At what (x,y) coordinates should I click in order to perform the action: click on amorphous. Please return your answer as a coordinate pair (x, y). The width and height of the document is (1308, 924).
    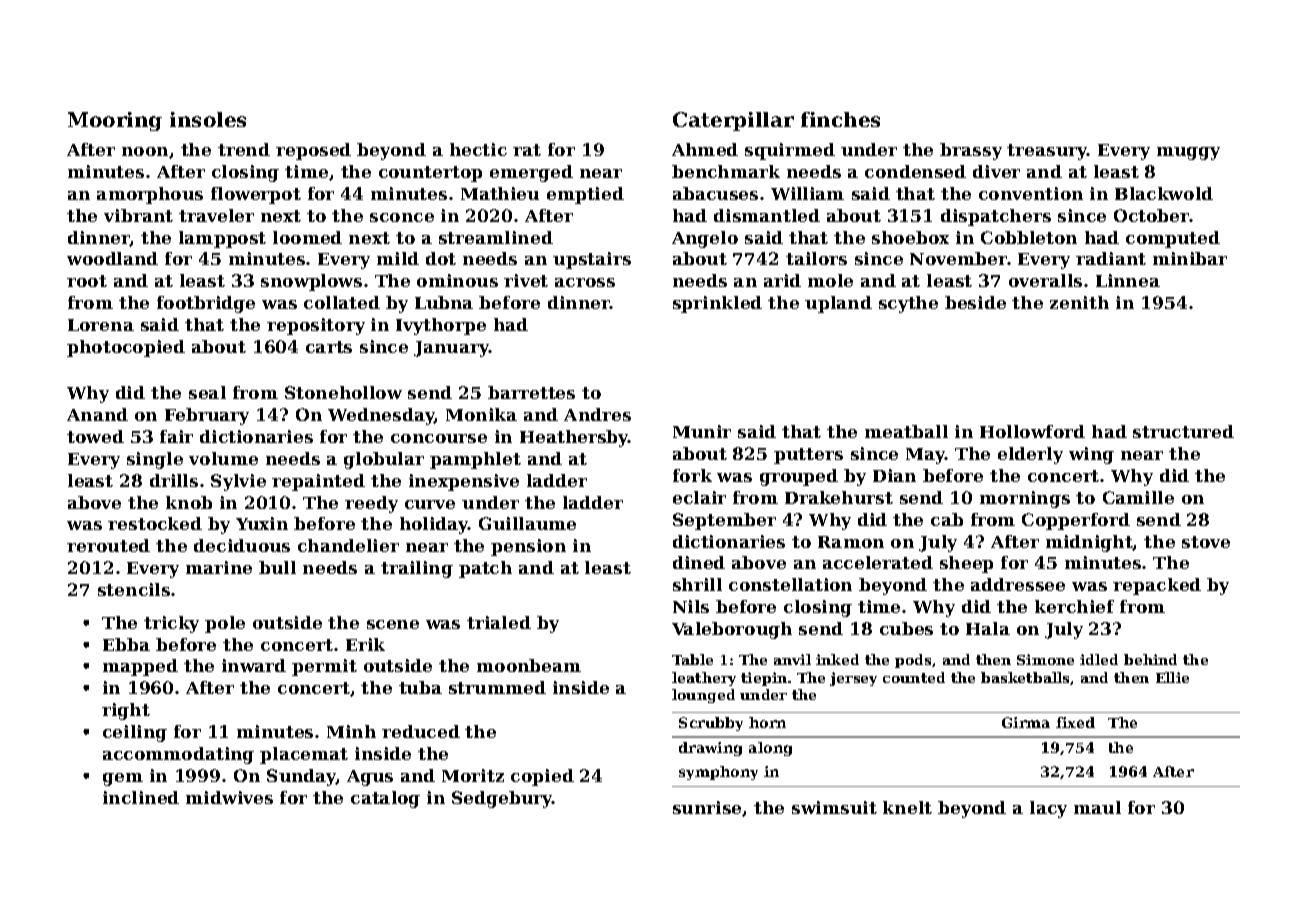
    Looking at the image, I should click on (150, 195).
